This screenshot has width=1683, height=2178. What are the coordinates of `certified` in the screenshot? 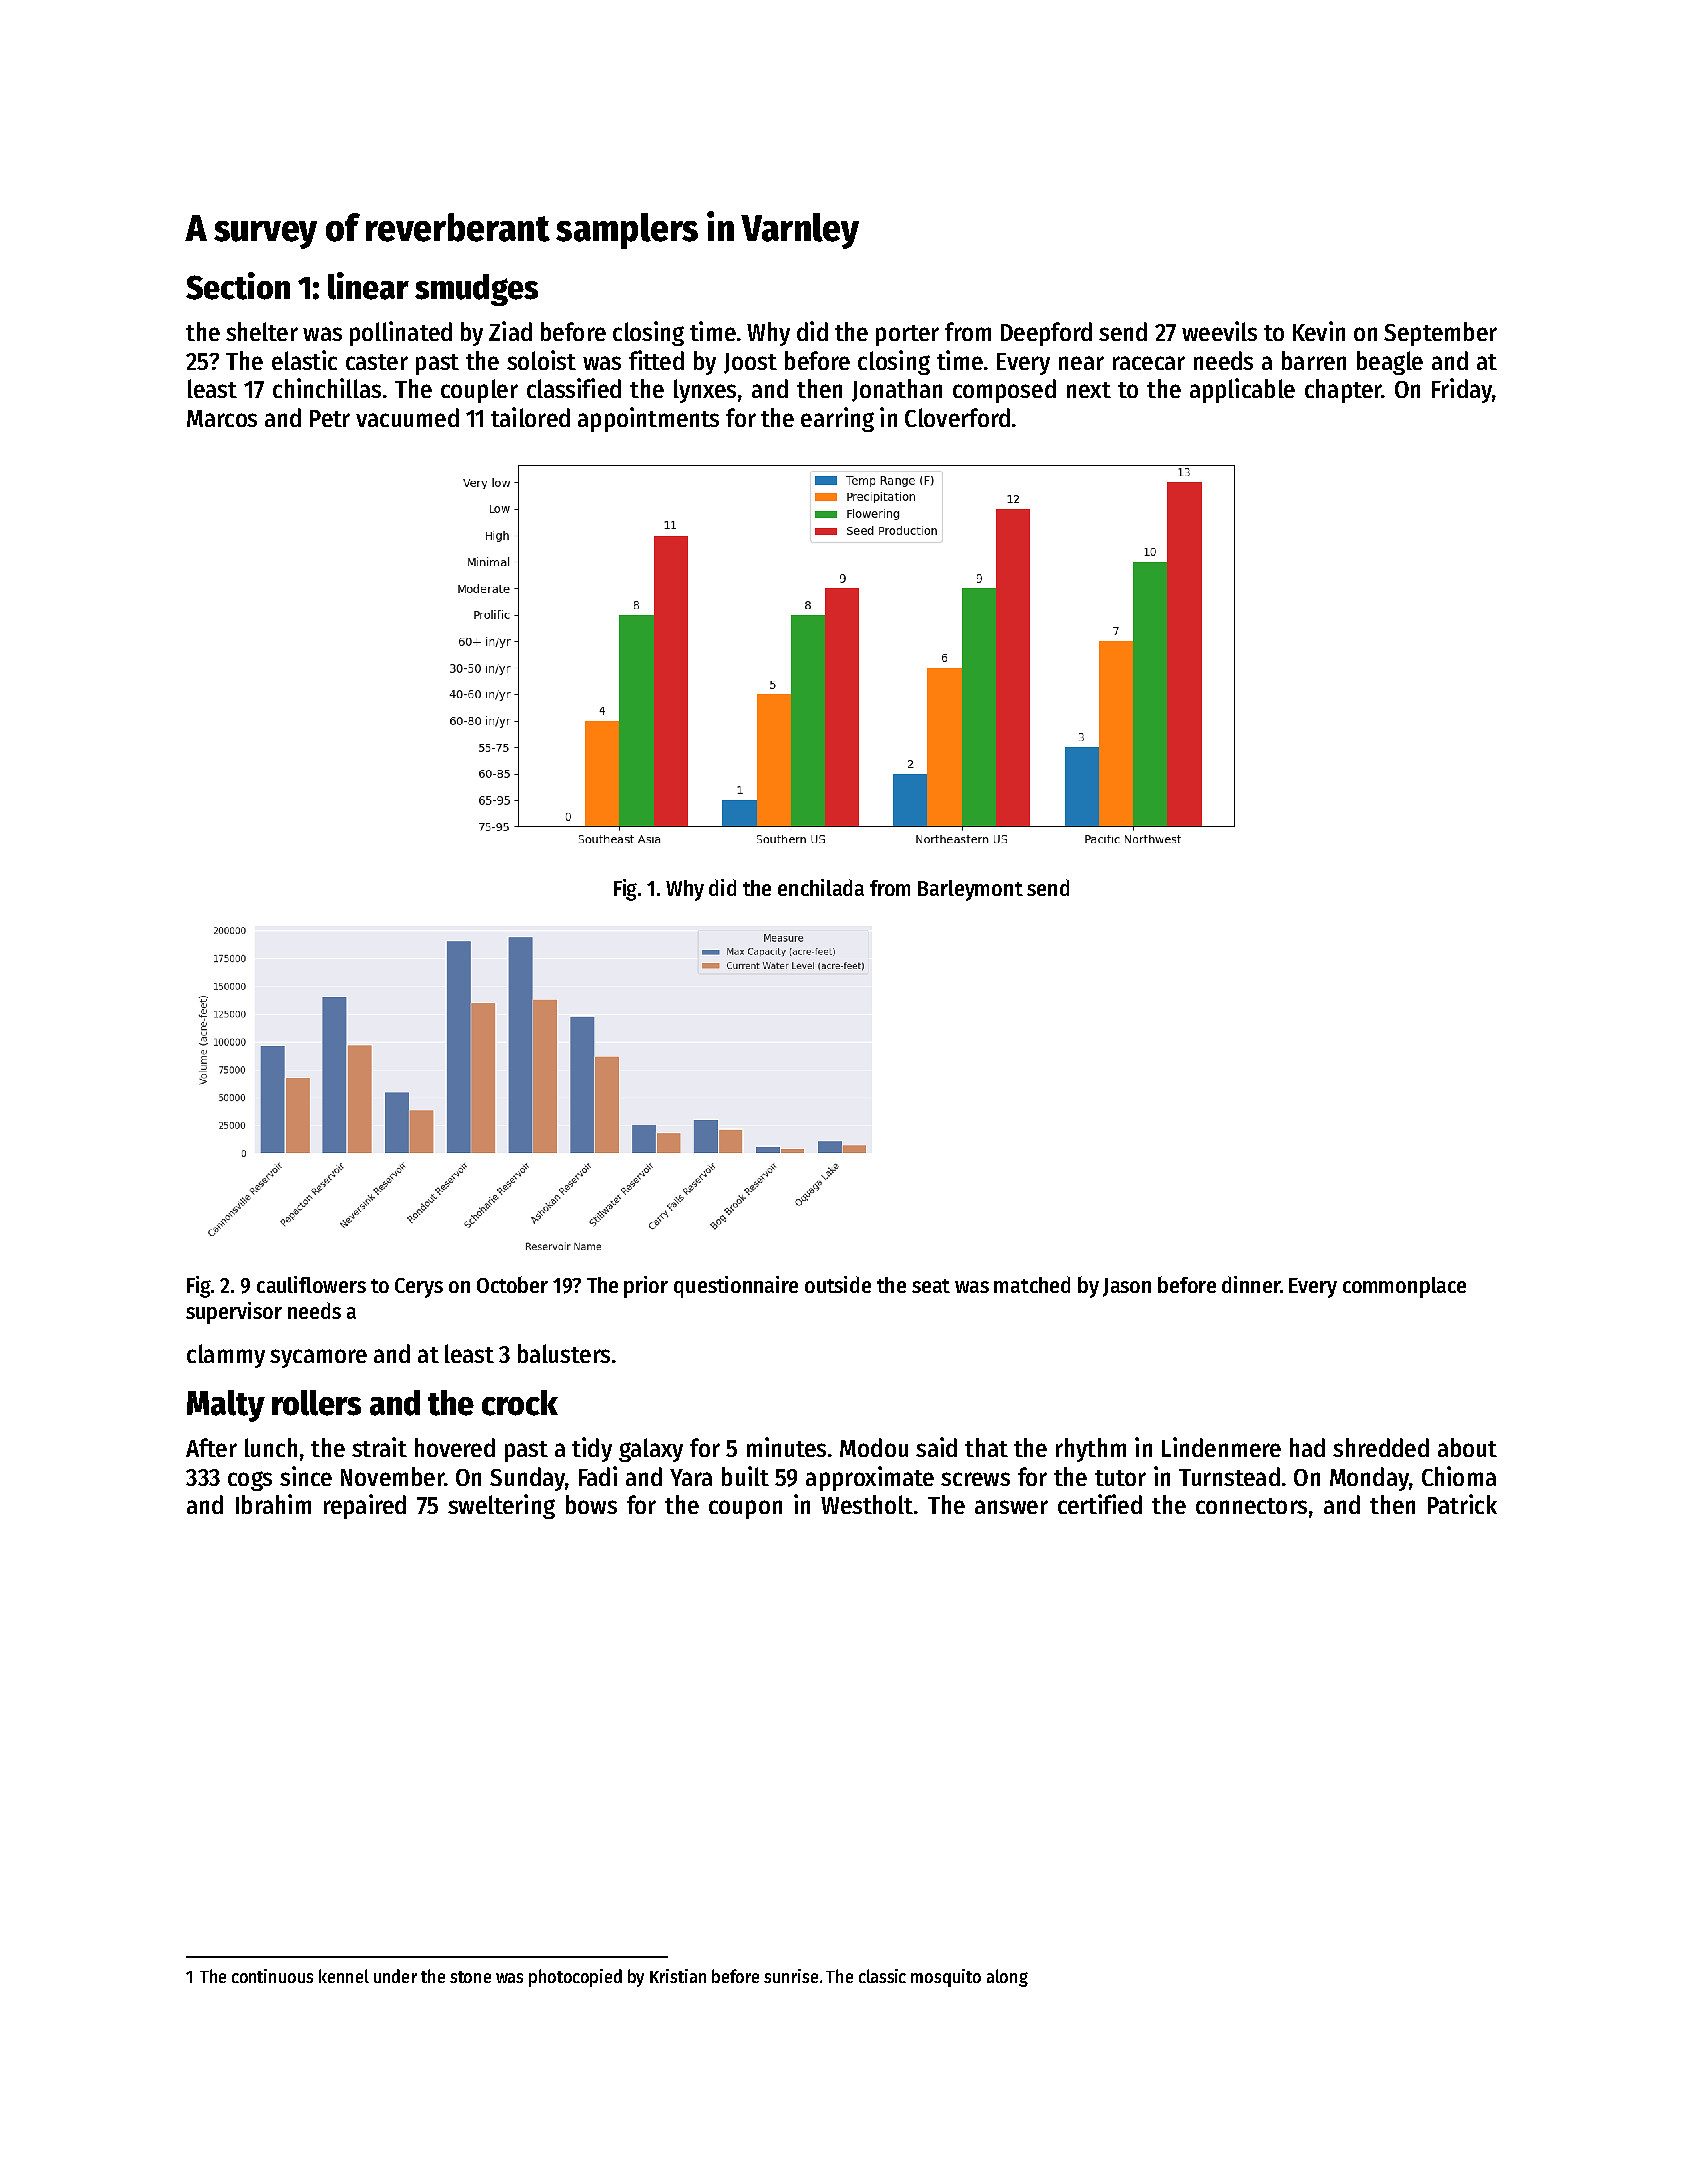 It's located at (1100, 1504).
